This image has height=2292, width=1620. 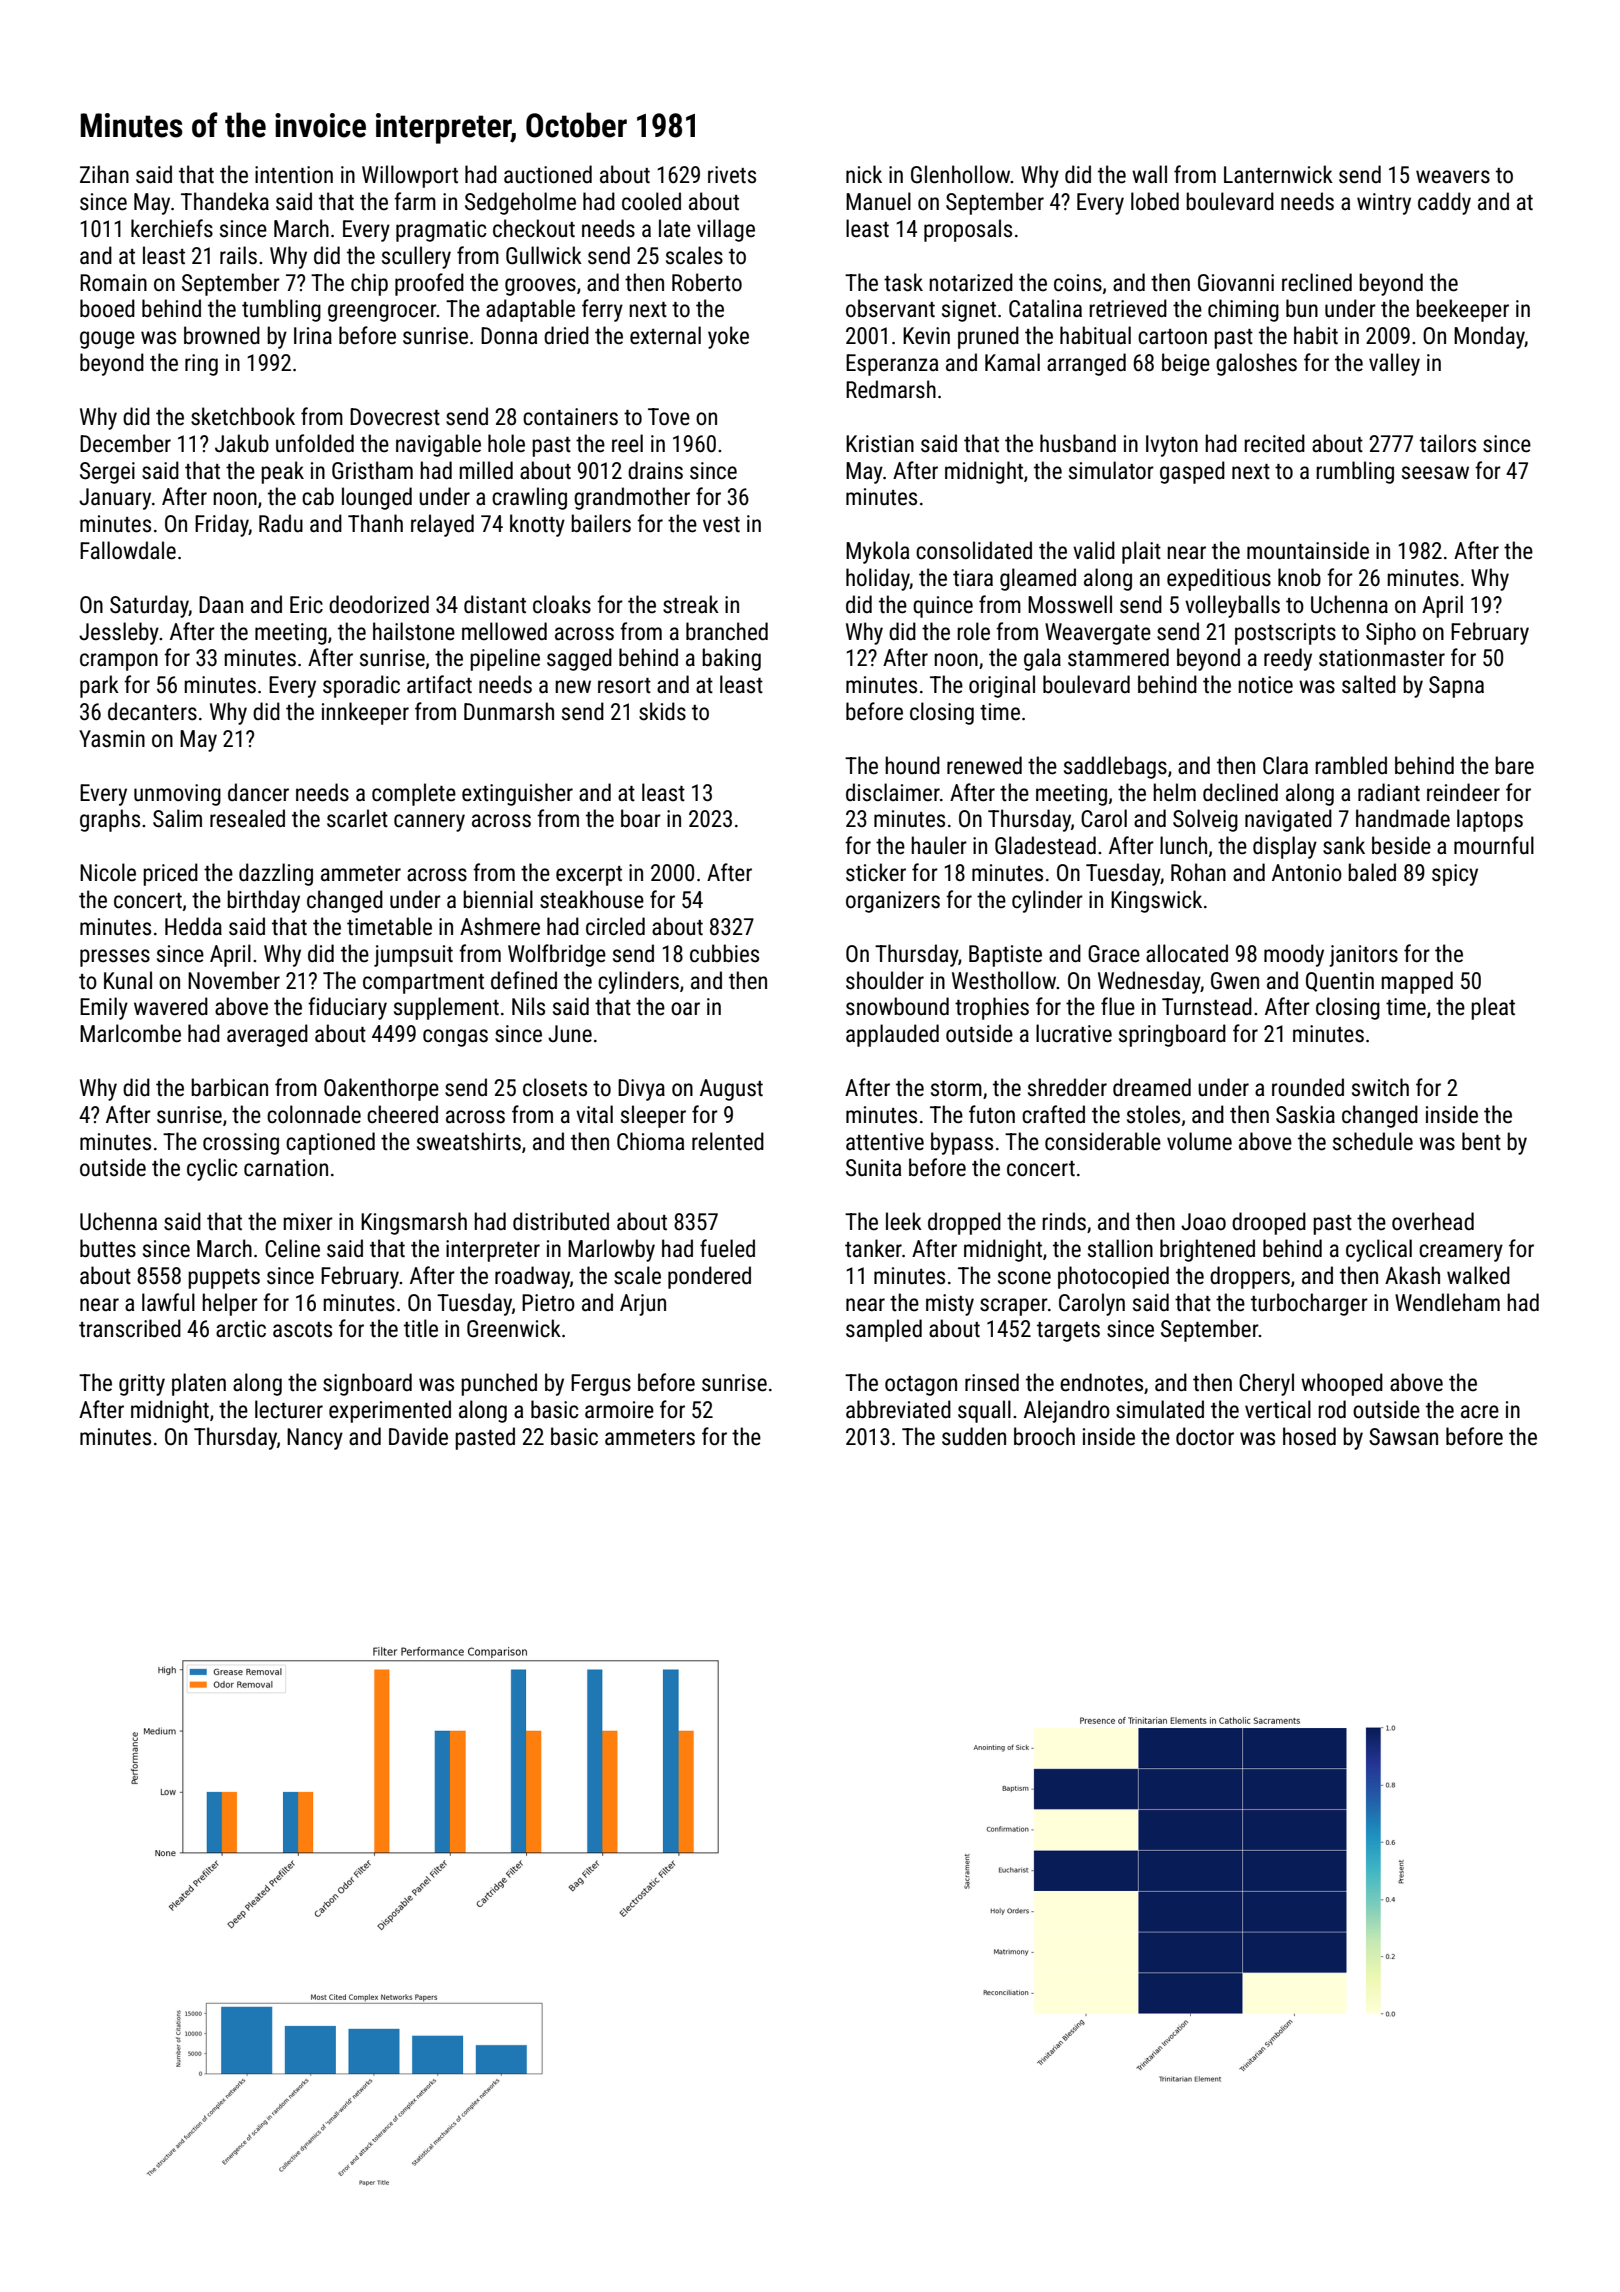 What do you see at coordinates (238, 255) in the image?
I see `rails` at bounding box center [238, 255].
